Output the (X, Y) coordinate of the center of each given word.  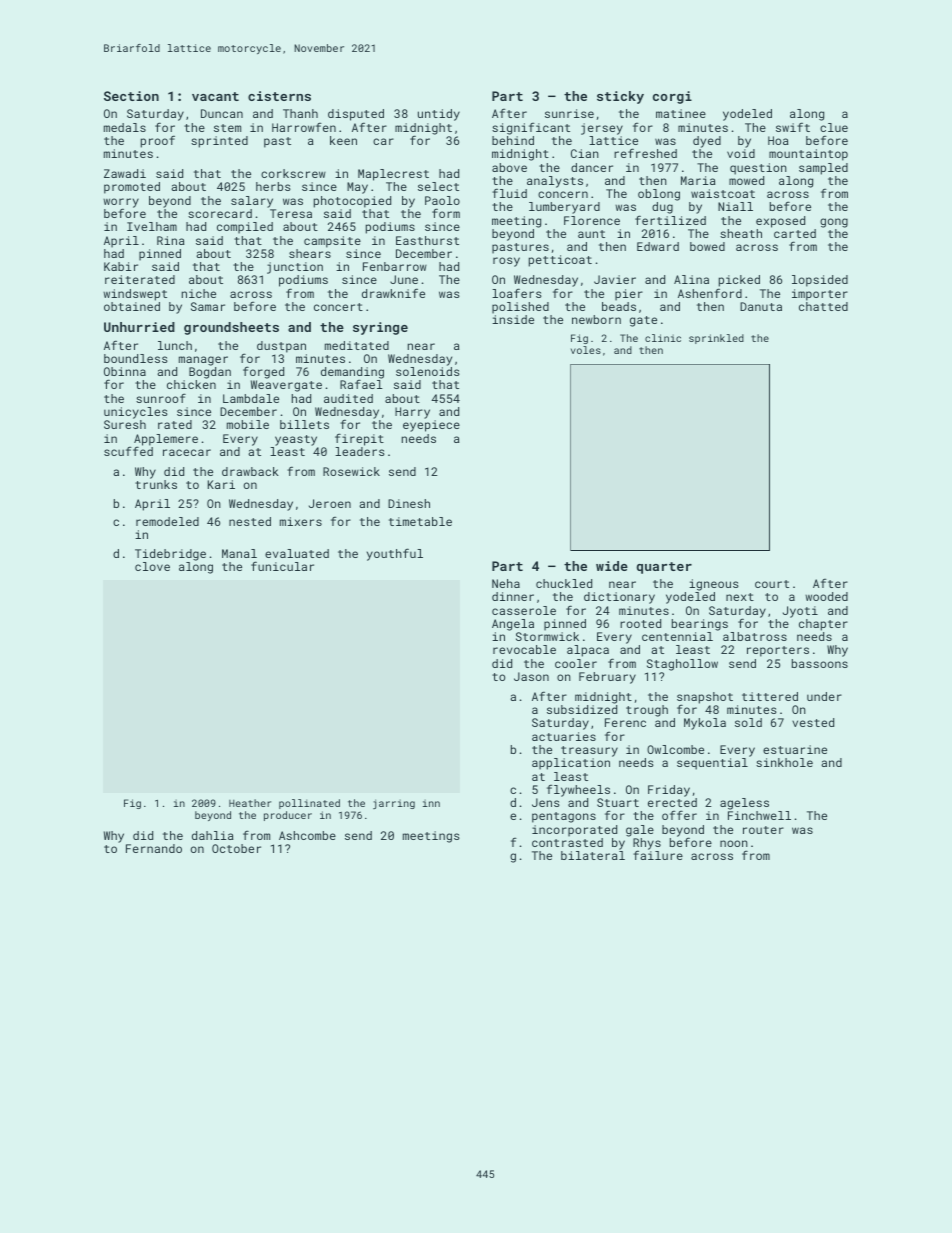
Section (131, 96)
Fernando (154, 848)
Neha (506, 583)
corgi (672, 97)
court (772, 584)
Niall (735, 206)
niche (199, 293)
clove (152, 566)
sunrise (569, 113)
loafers (517, 293)
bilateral (593, 855)
